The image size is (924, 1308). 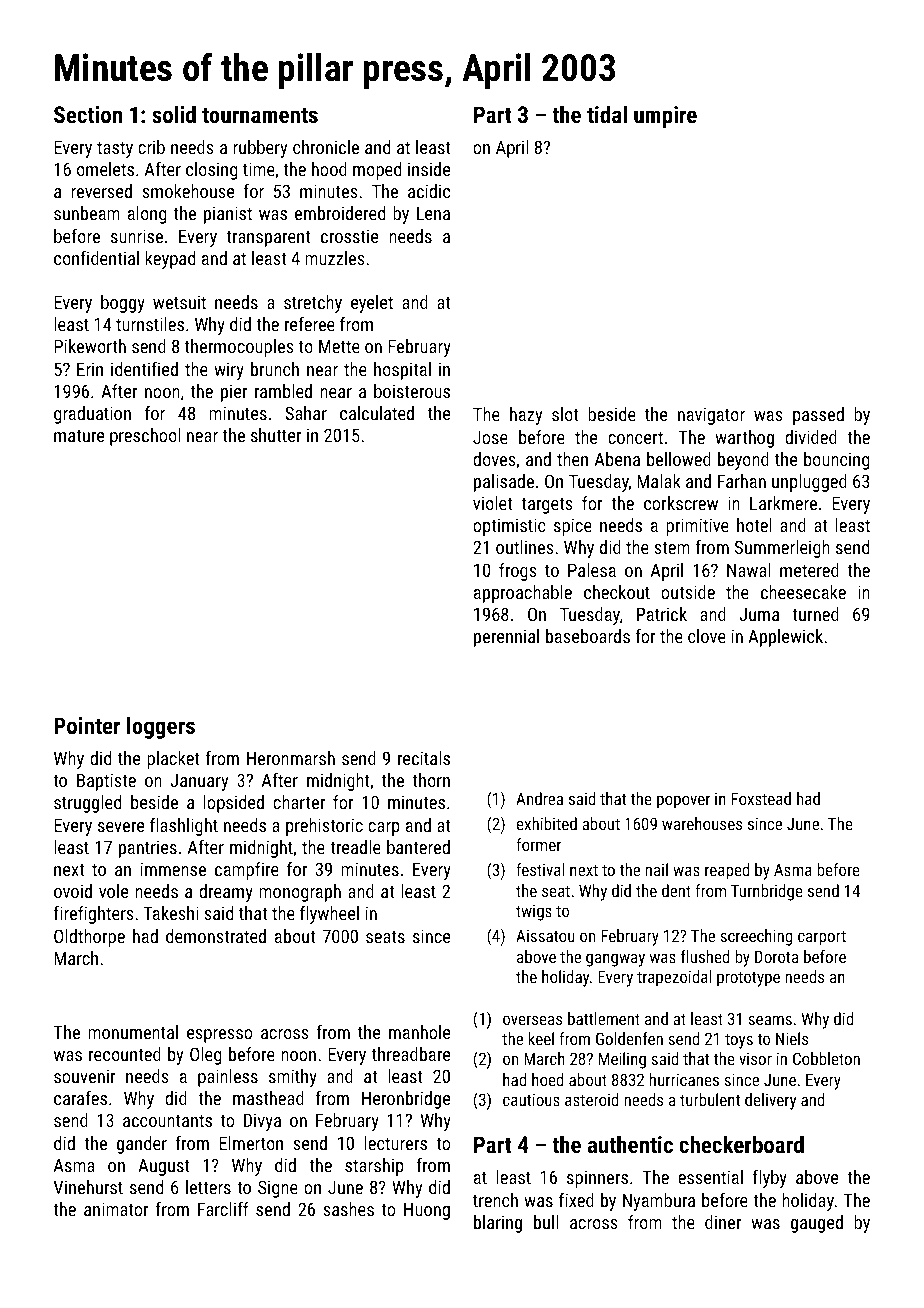 What do you see at coordinates (809, 570) in the screenshot?
I see `metered` at bounding box center [809, 570].
